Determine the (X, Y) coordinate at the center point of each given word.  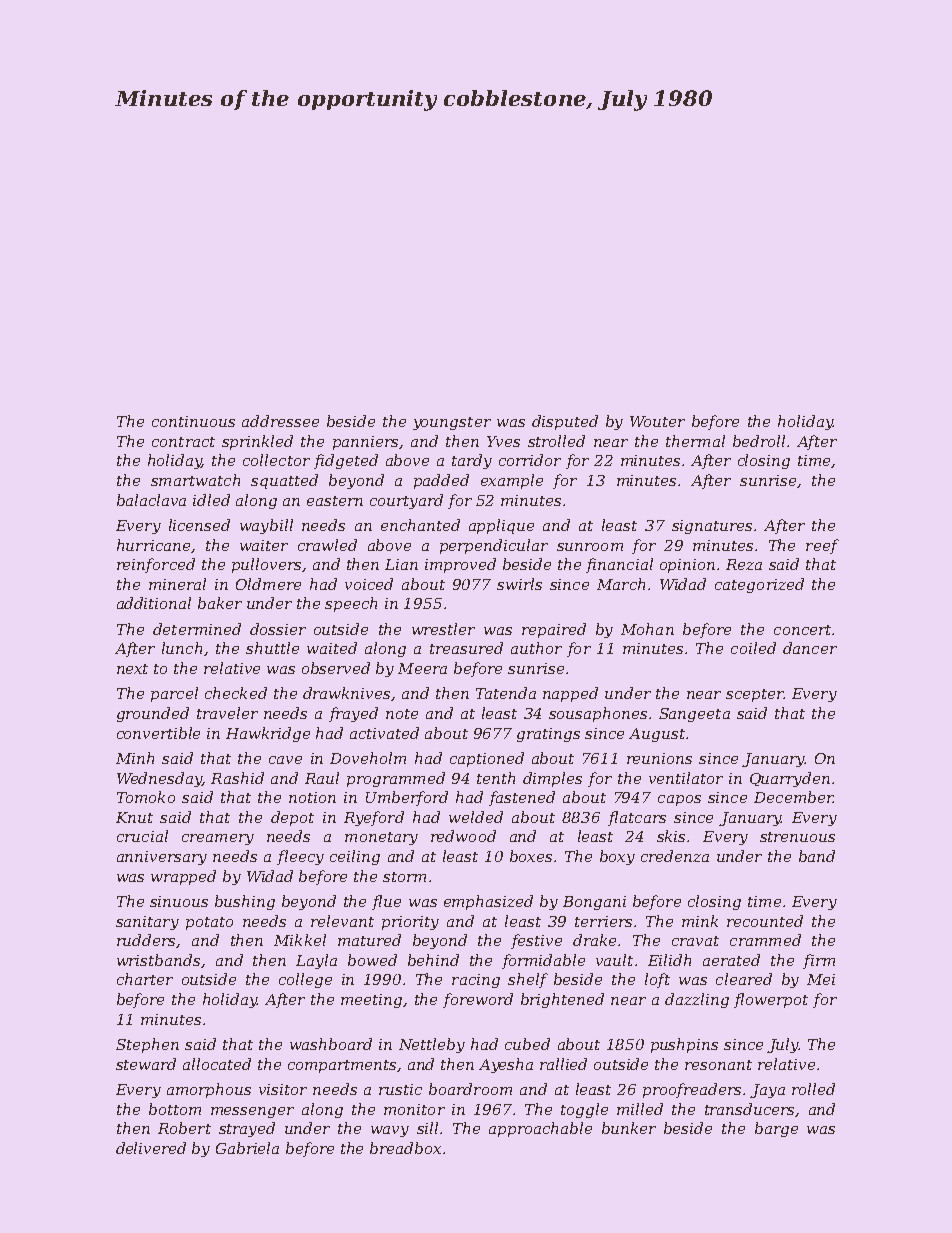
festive (536, 941)
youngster (452, 423)
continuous (193, 421)
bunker (629, 1128)
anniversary (162, 858)
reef (822, 546)
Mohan (647, 629)
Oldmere (268, 584)
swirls (519, 584)
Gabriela (247, 1148)
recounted (765, 921)
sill (427, 1128)
